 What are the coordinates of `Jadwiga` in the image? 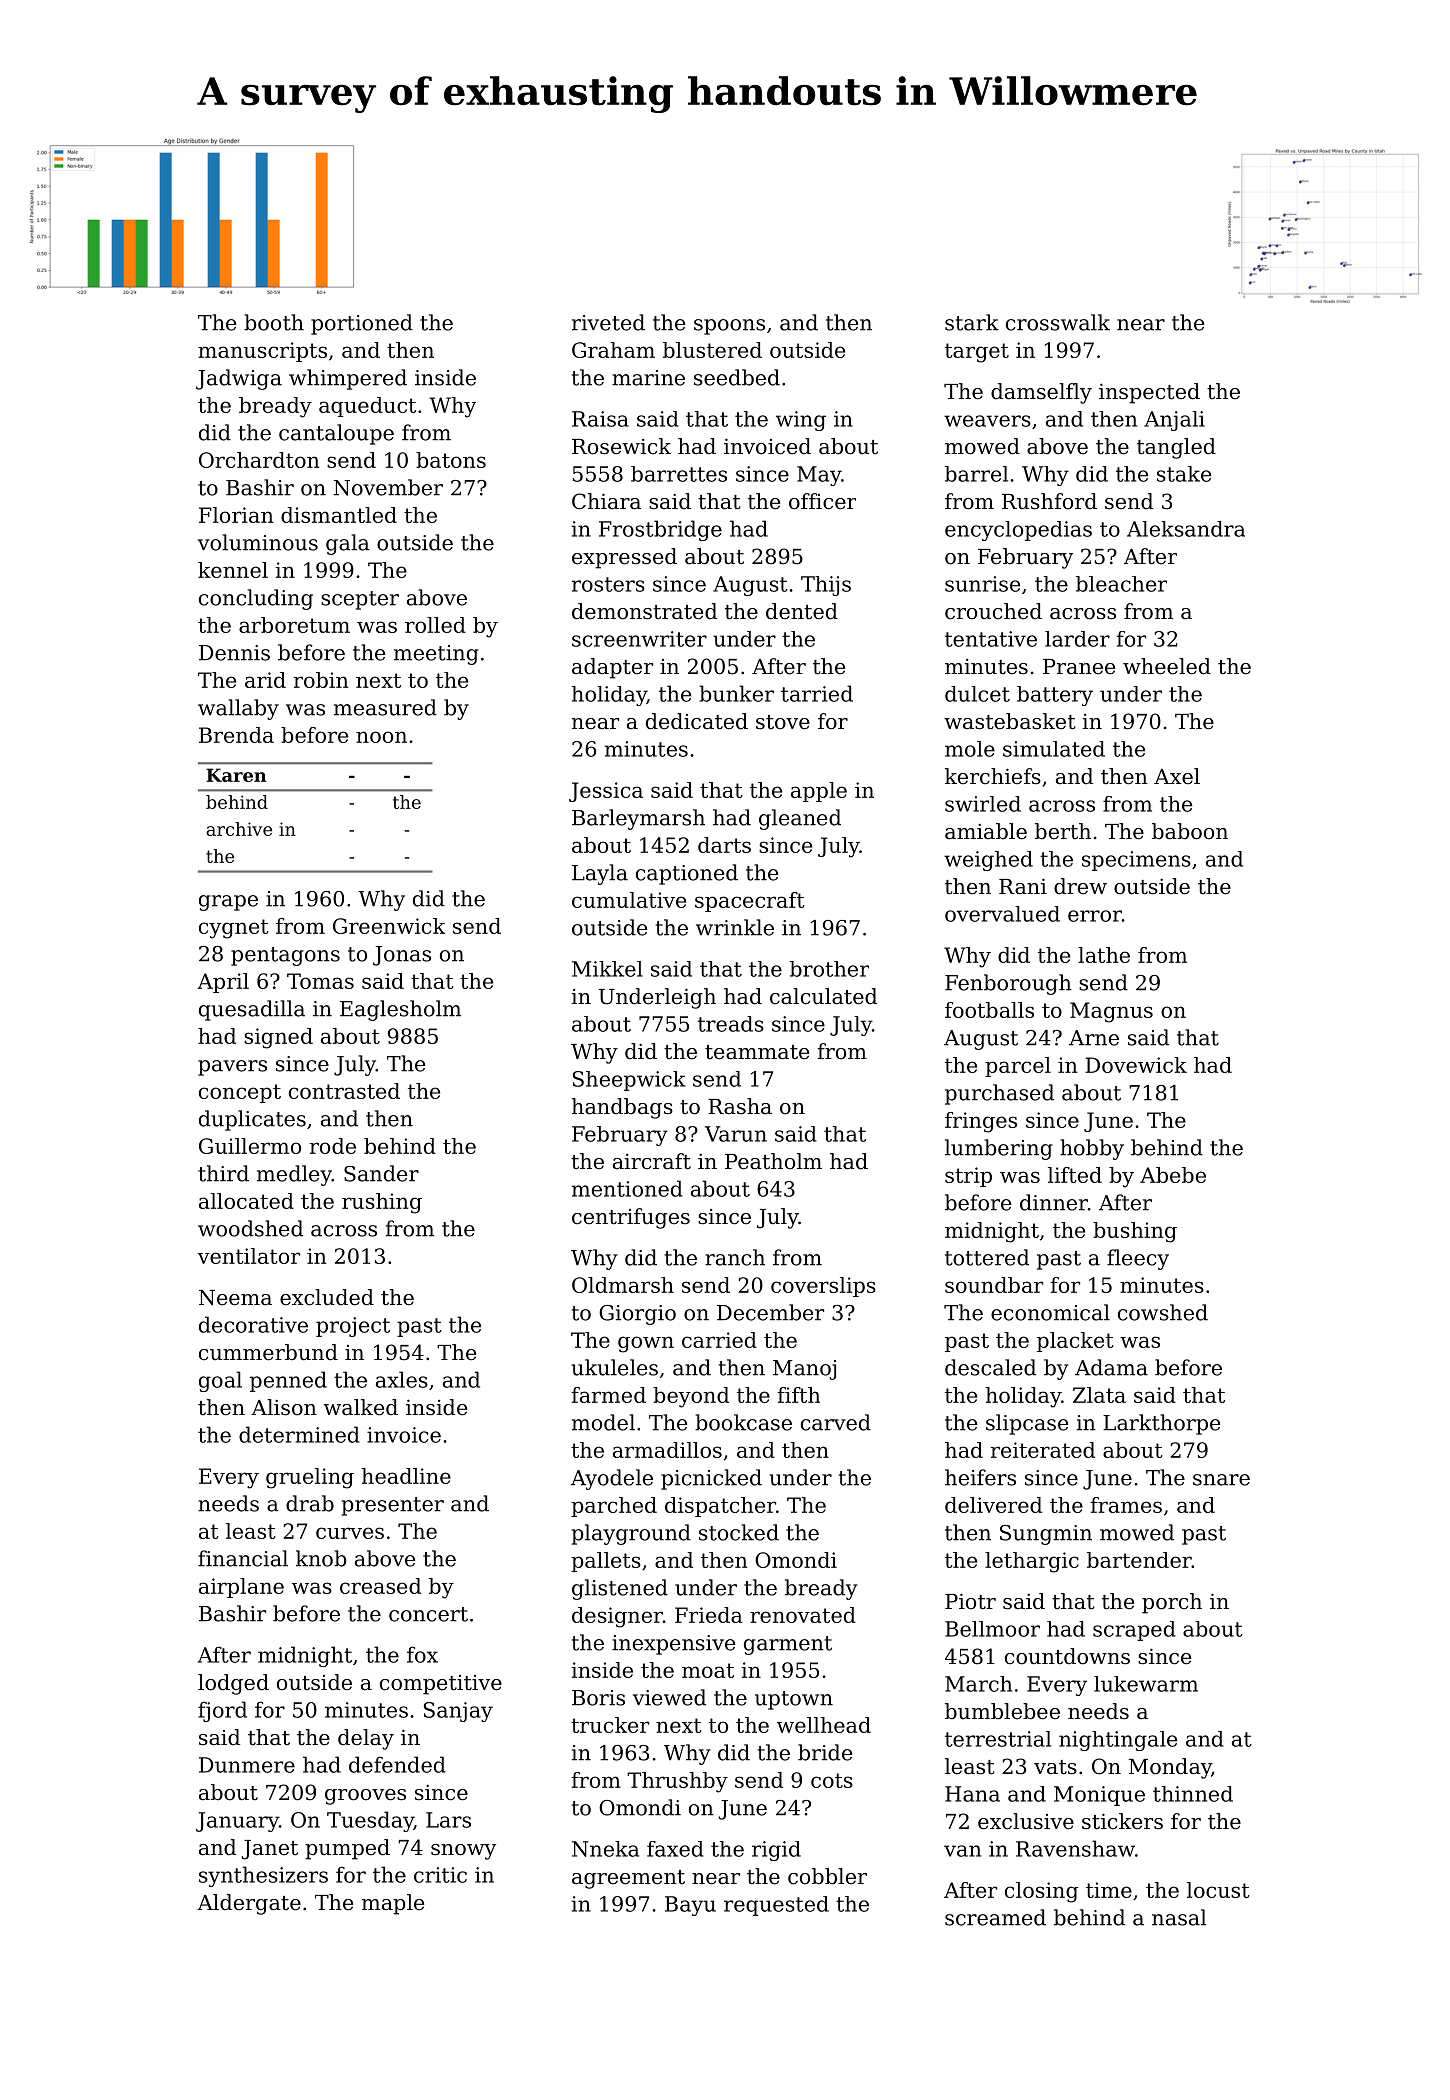 It's located at (239, 379).
